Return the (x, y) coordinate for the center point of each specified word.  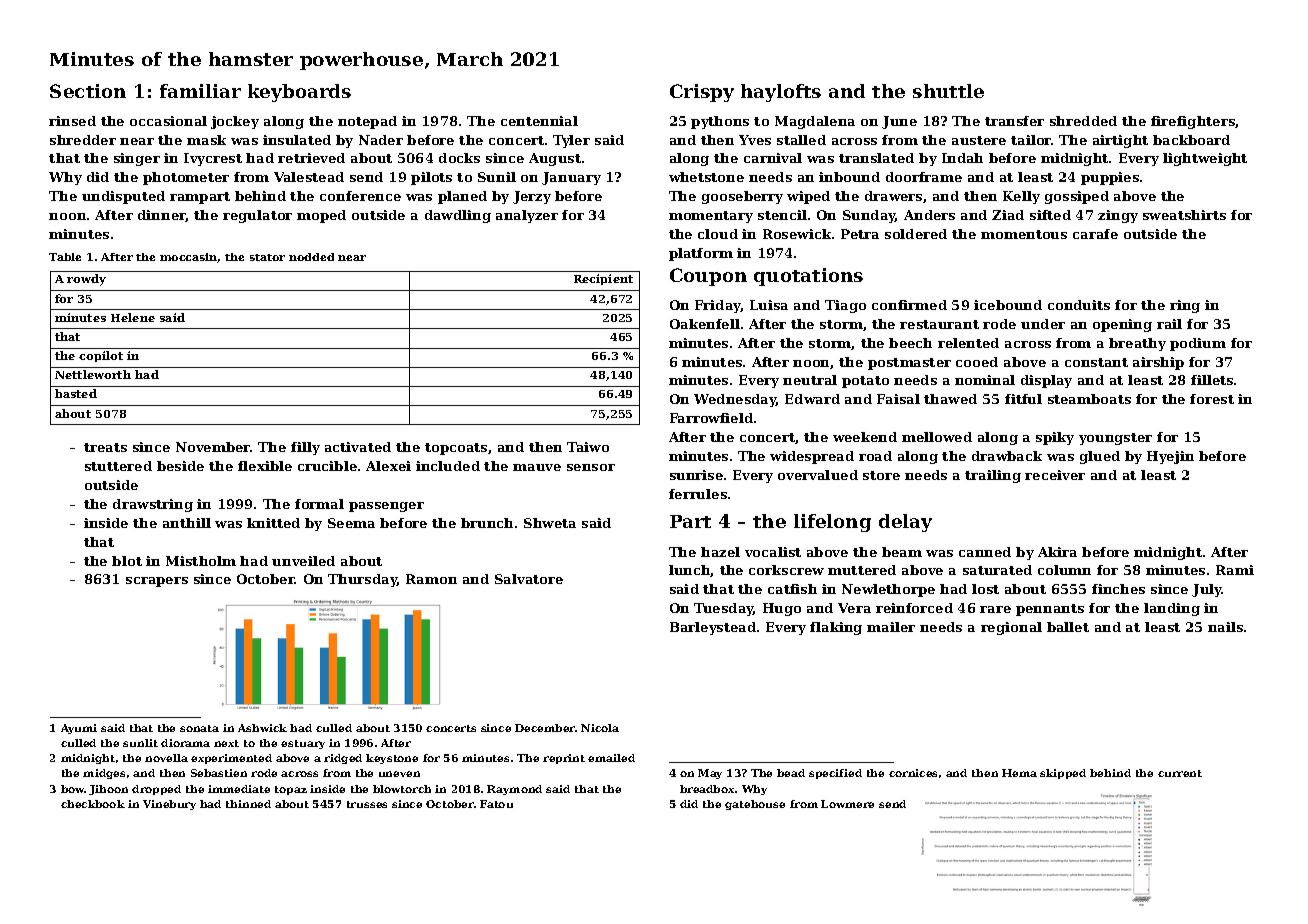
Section (88, 91)
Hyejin (1170, 457)
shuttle (948, 91)
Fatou (496, 804)
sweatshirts (1184, 215)
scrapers (157, 582)
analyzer (527, 216)
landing (1172, 609)
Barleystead (713, 628)
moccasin (189, 258)
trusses (367, 804)
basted (76, 393)
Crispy (702, 93)
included (448, 466)
